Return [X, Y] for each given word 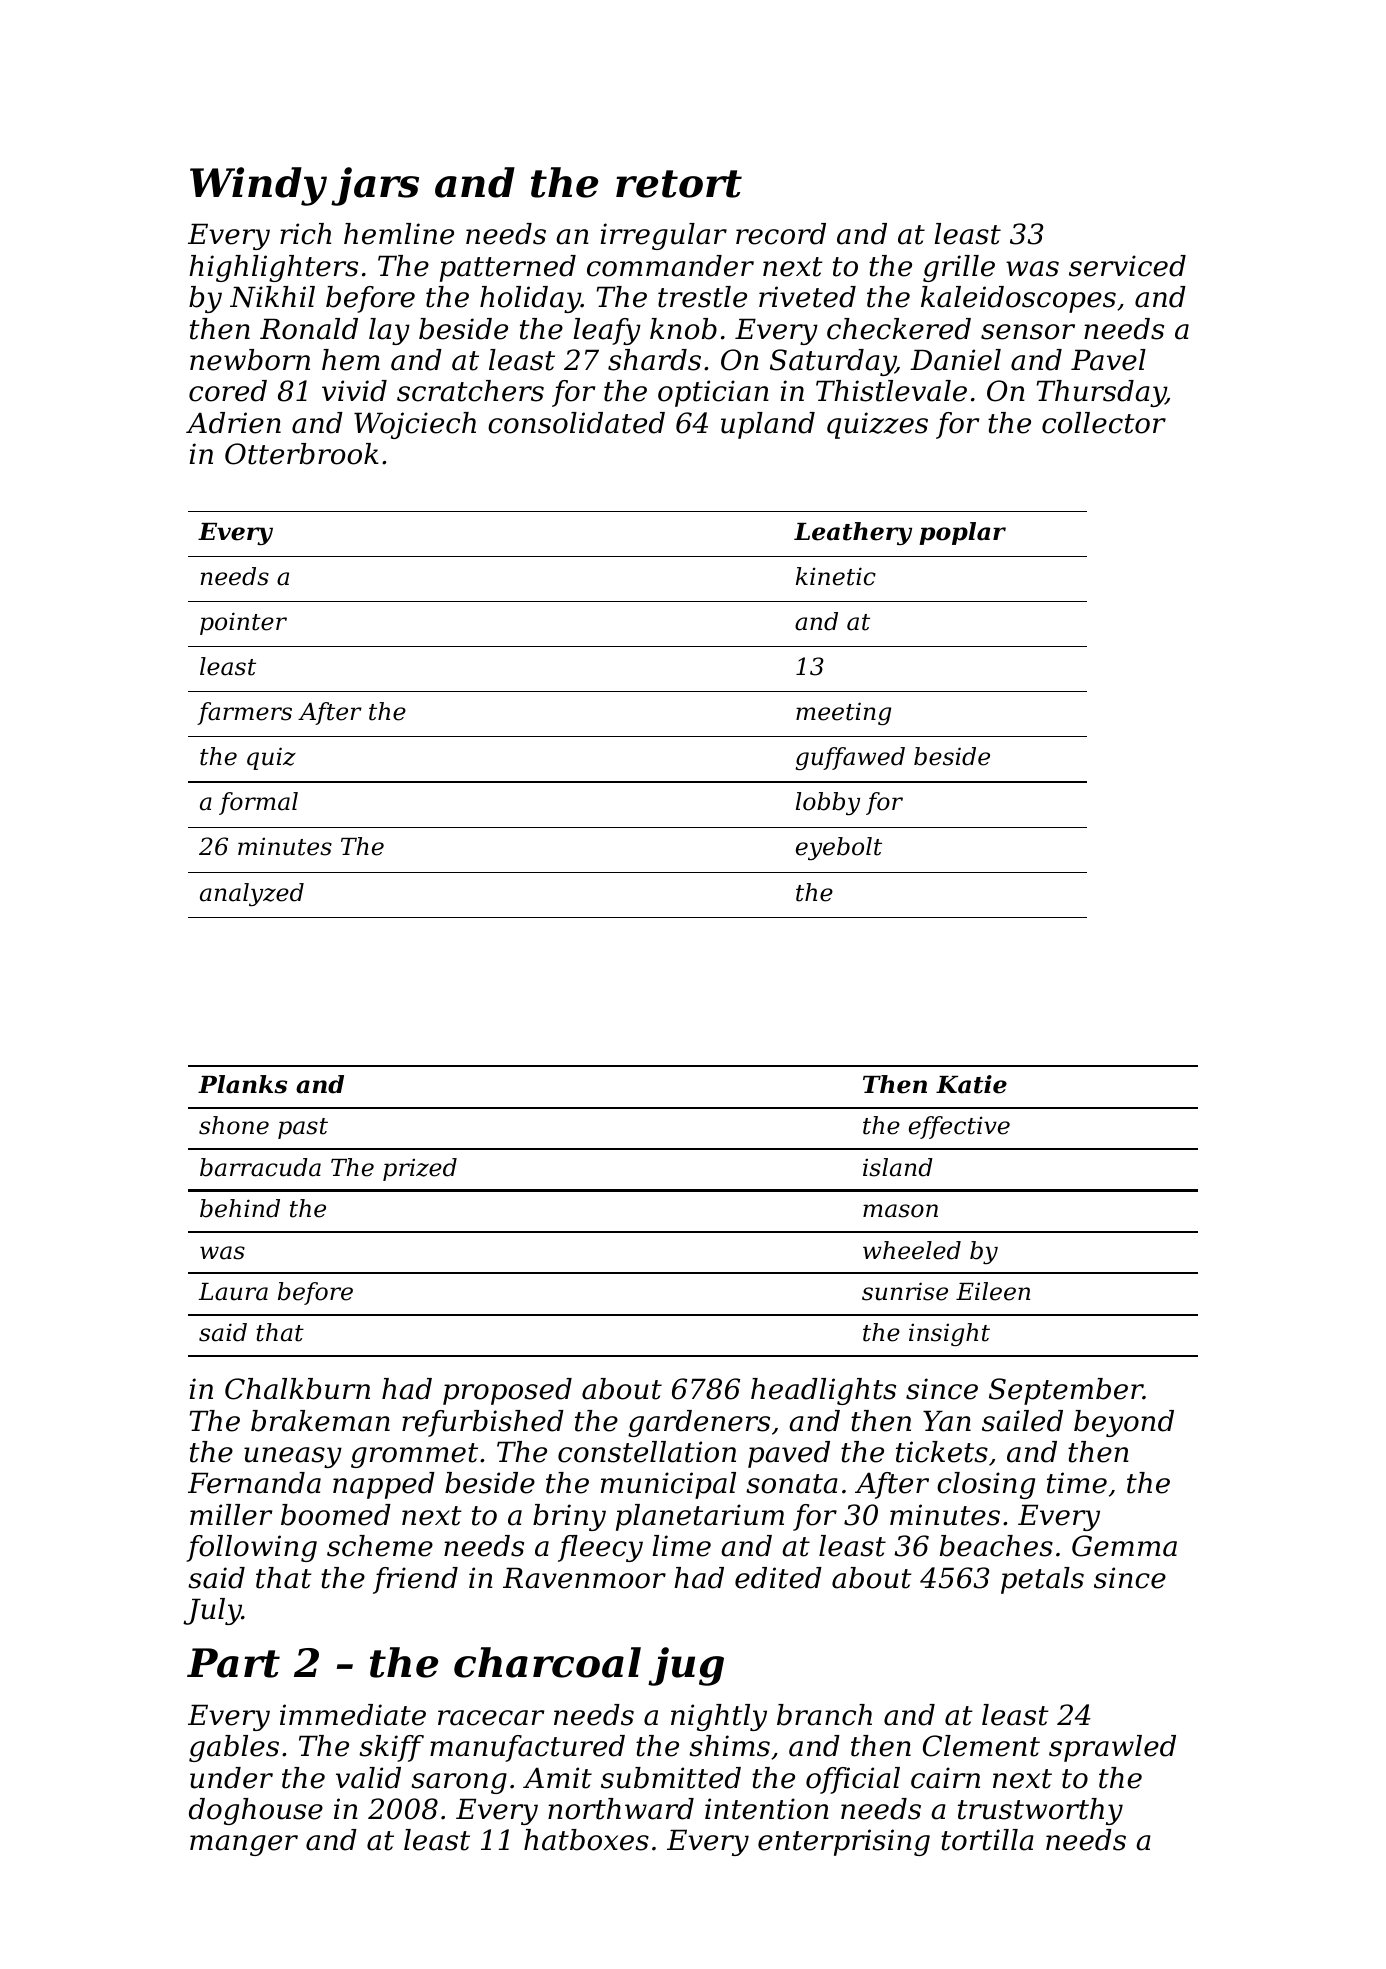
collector [1104, 423]
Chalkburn [297, 1389]
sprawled [1112, 1748]
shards [654, 360]
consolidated [576, 423]
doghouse [256, 1811]
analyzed [252, 894]
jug [686, 1666]
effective [959, 1127]
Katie [971, 1084]
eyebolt [839, 848]
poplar [962, 533]
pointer [243, 623]
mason [900, 1211]
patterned [508, 268]
